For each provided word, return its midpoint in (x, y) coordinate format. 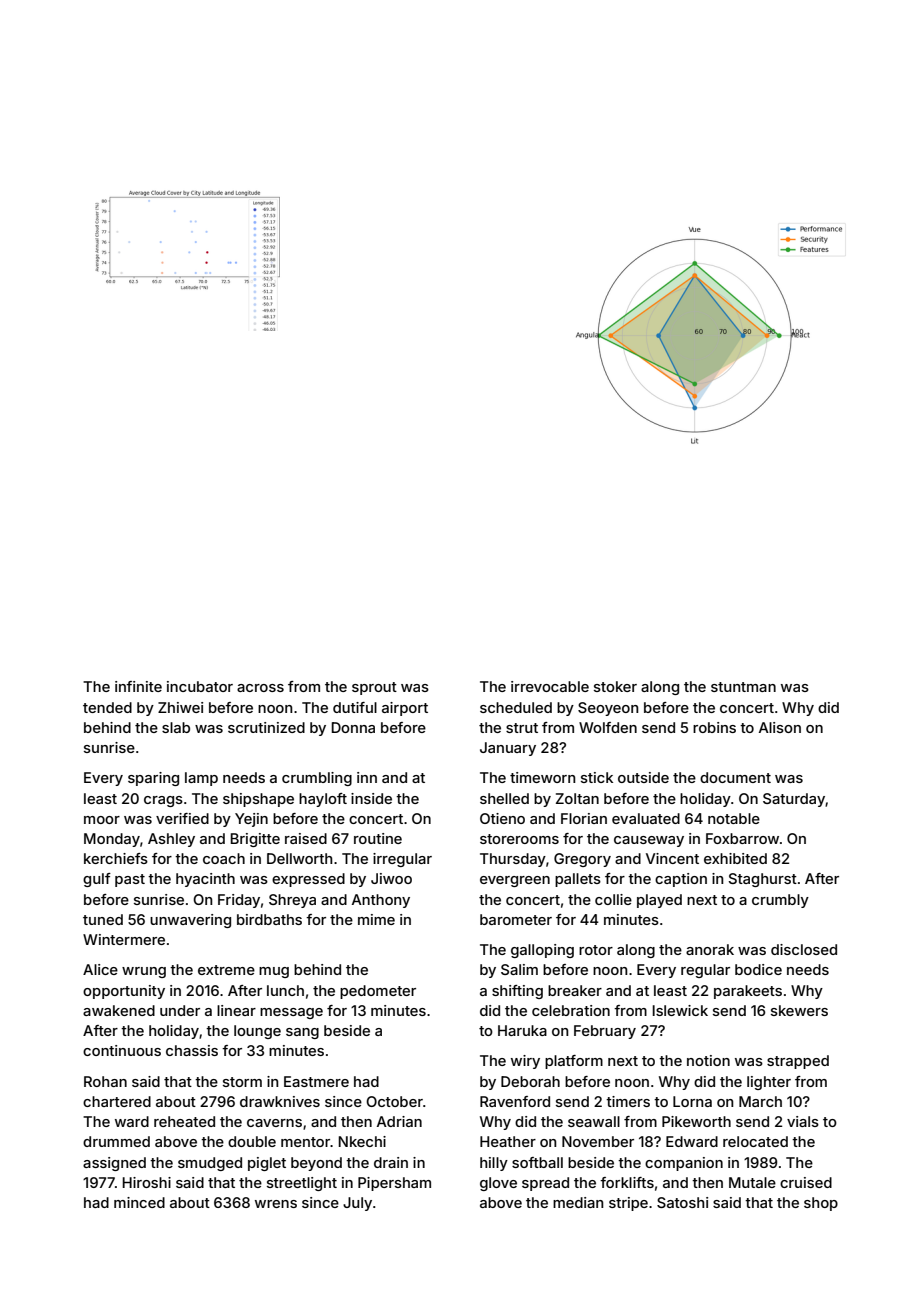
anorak (710, 949)
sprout (374, 688)
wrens (276, 1204)
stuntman (743, 687)
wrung (144, 972)
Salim (519, 969)
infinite (138, 686)
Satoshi (682, 1202)
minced (139, 1202)
